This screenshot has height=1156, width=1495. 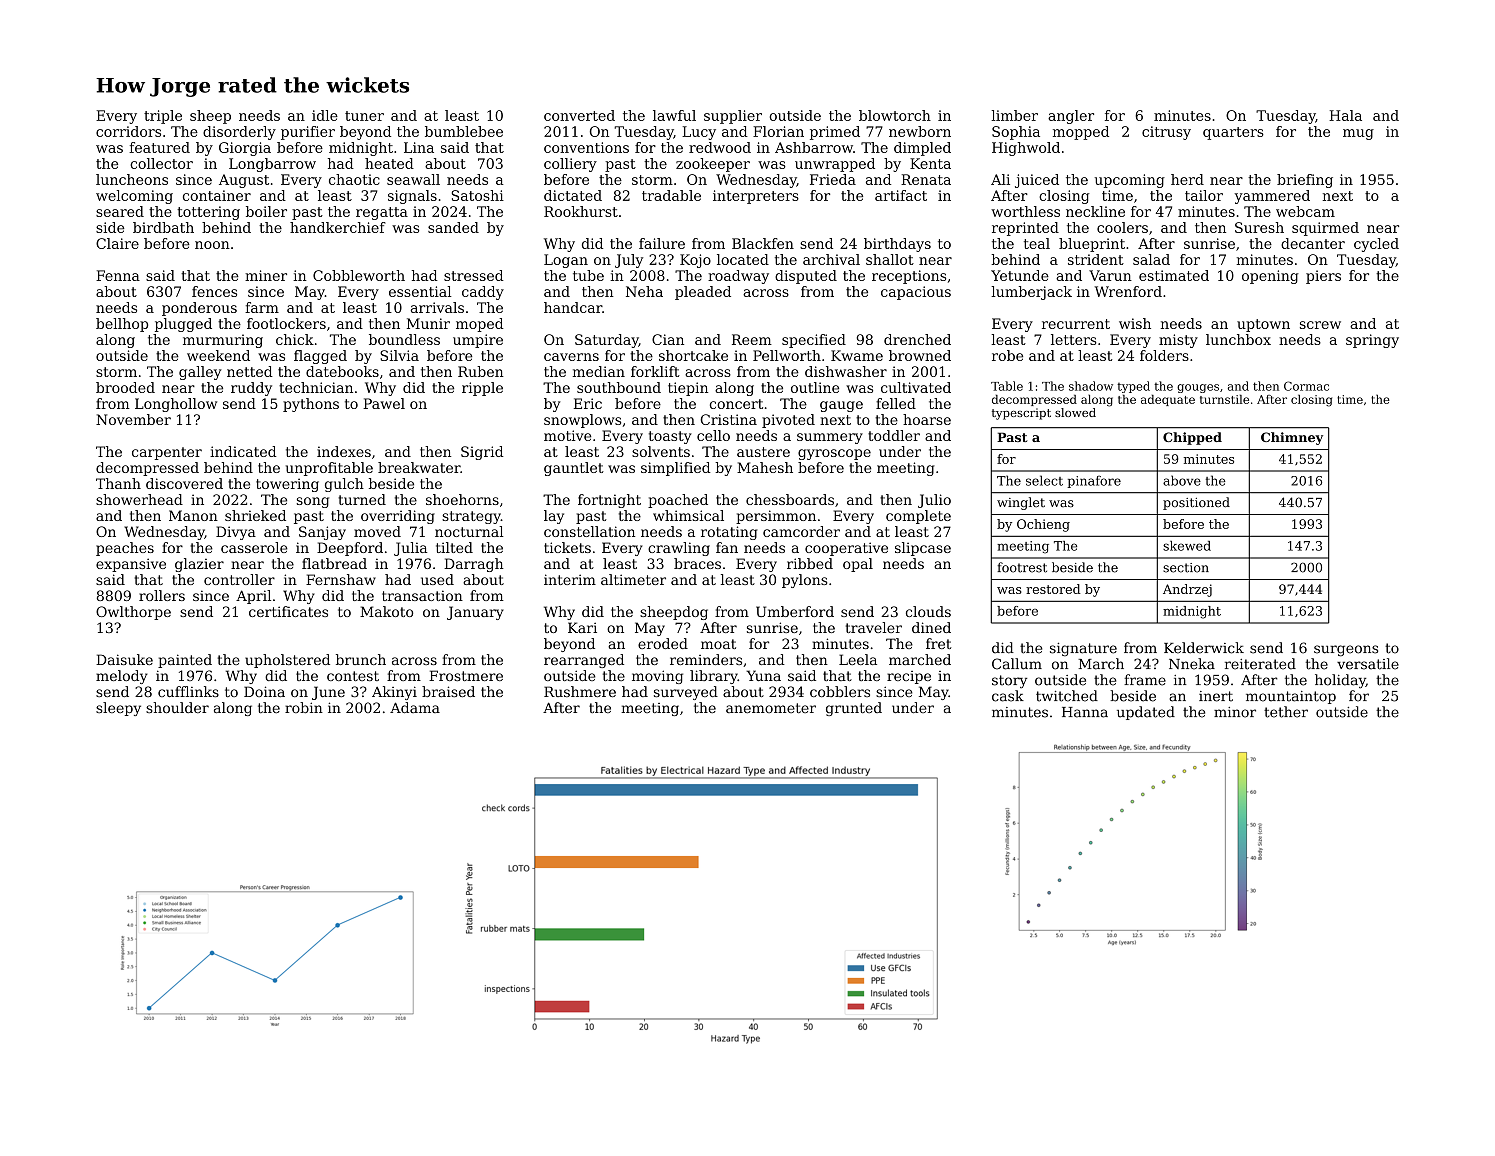 I want to click on blowtorch, so click(x=895, y=115).
